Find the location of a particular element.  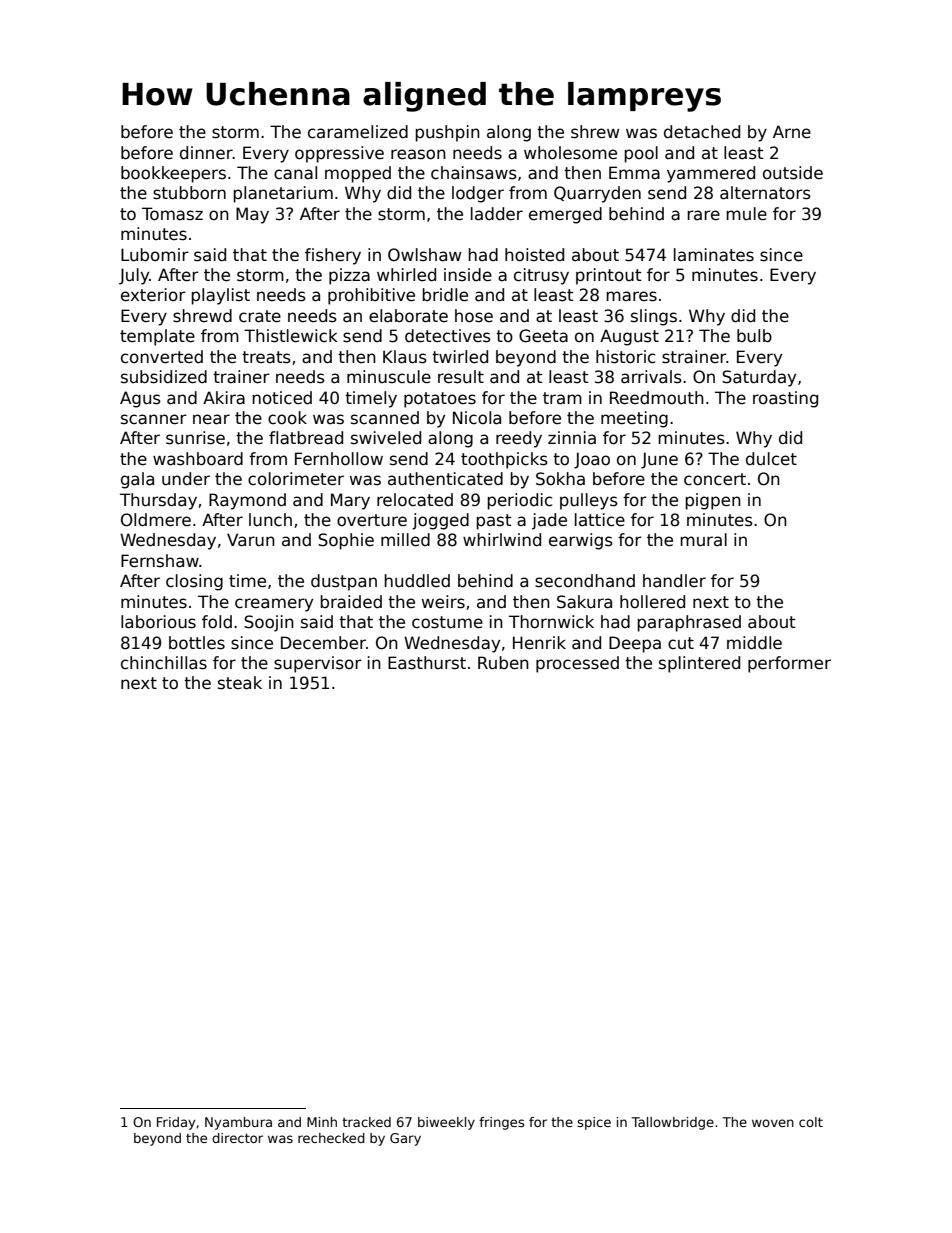

Arne is located at coordinates (792, 132).
